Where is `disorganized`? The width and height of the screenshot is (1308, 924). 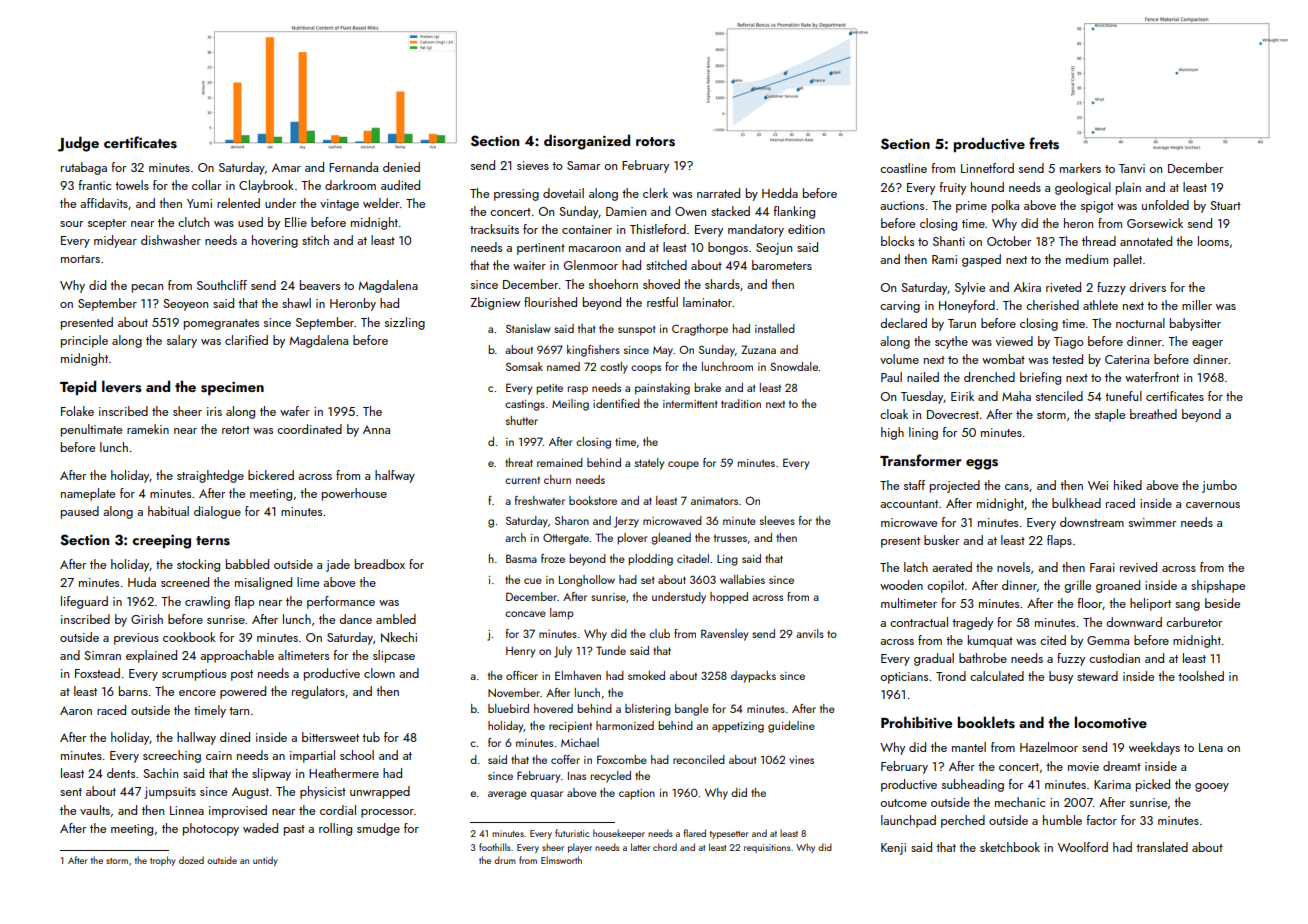 disorganized is located at coordinates (587, 142).
